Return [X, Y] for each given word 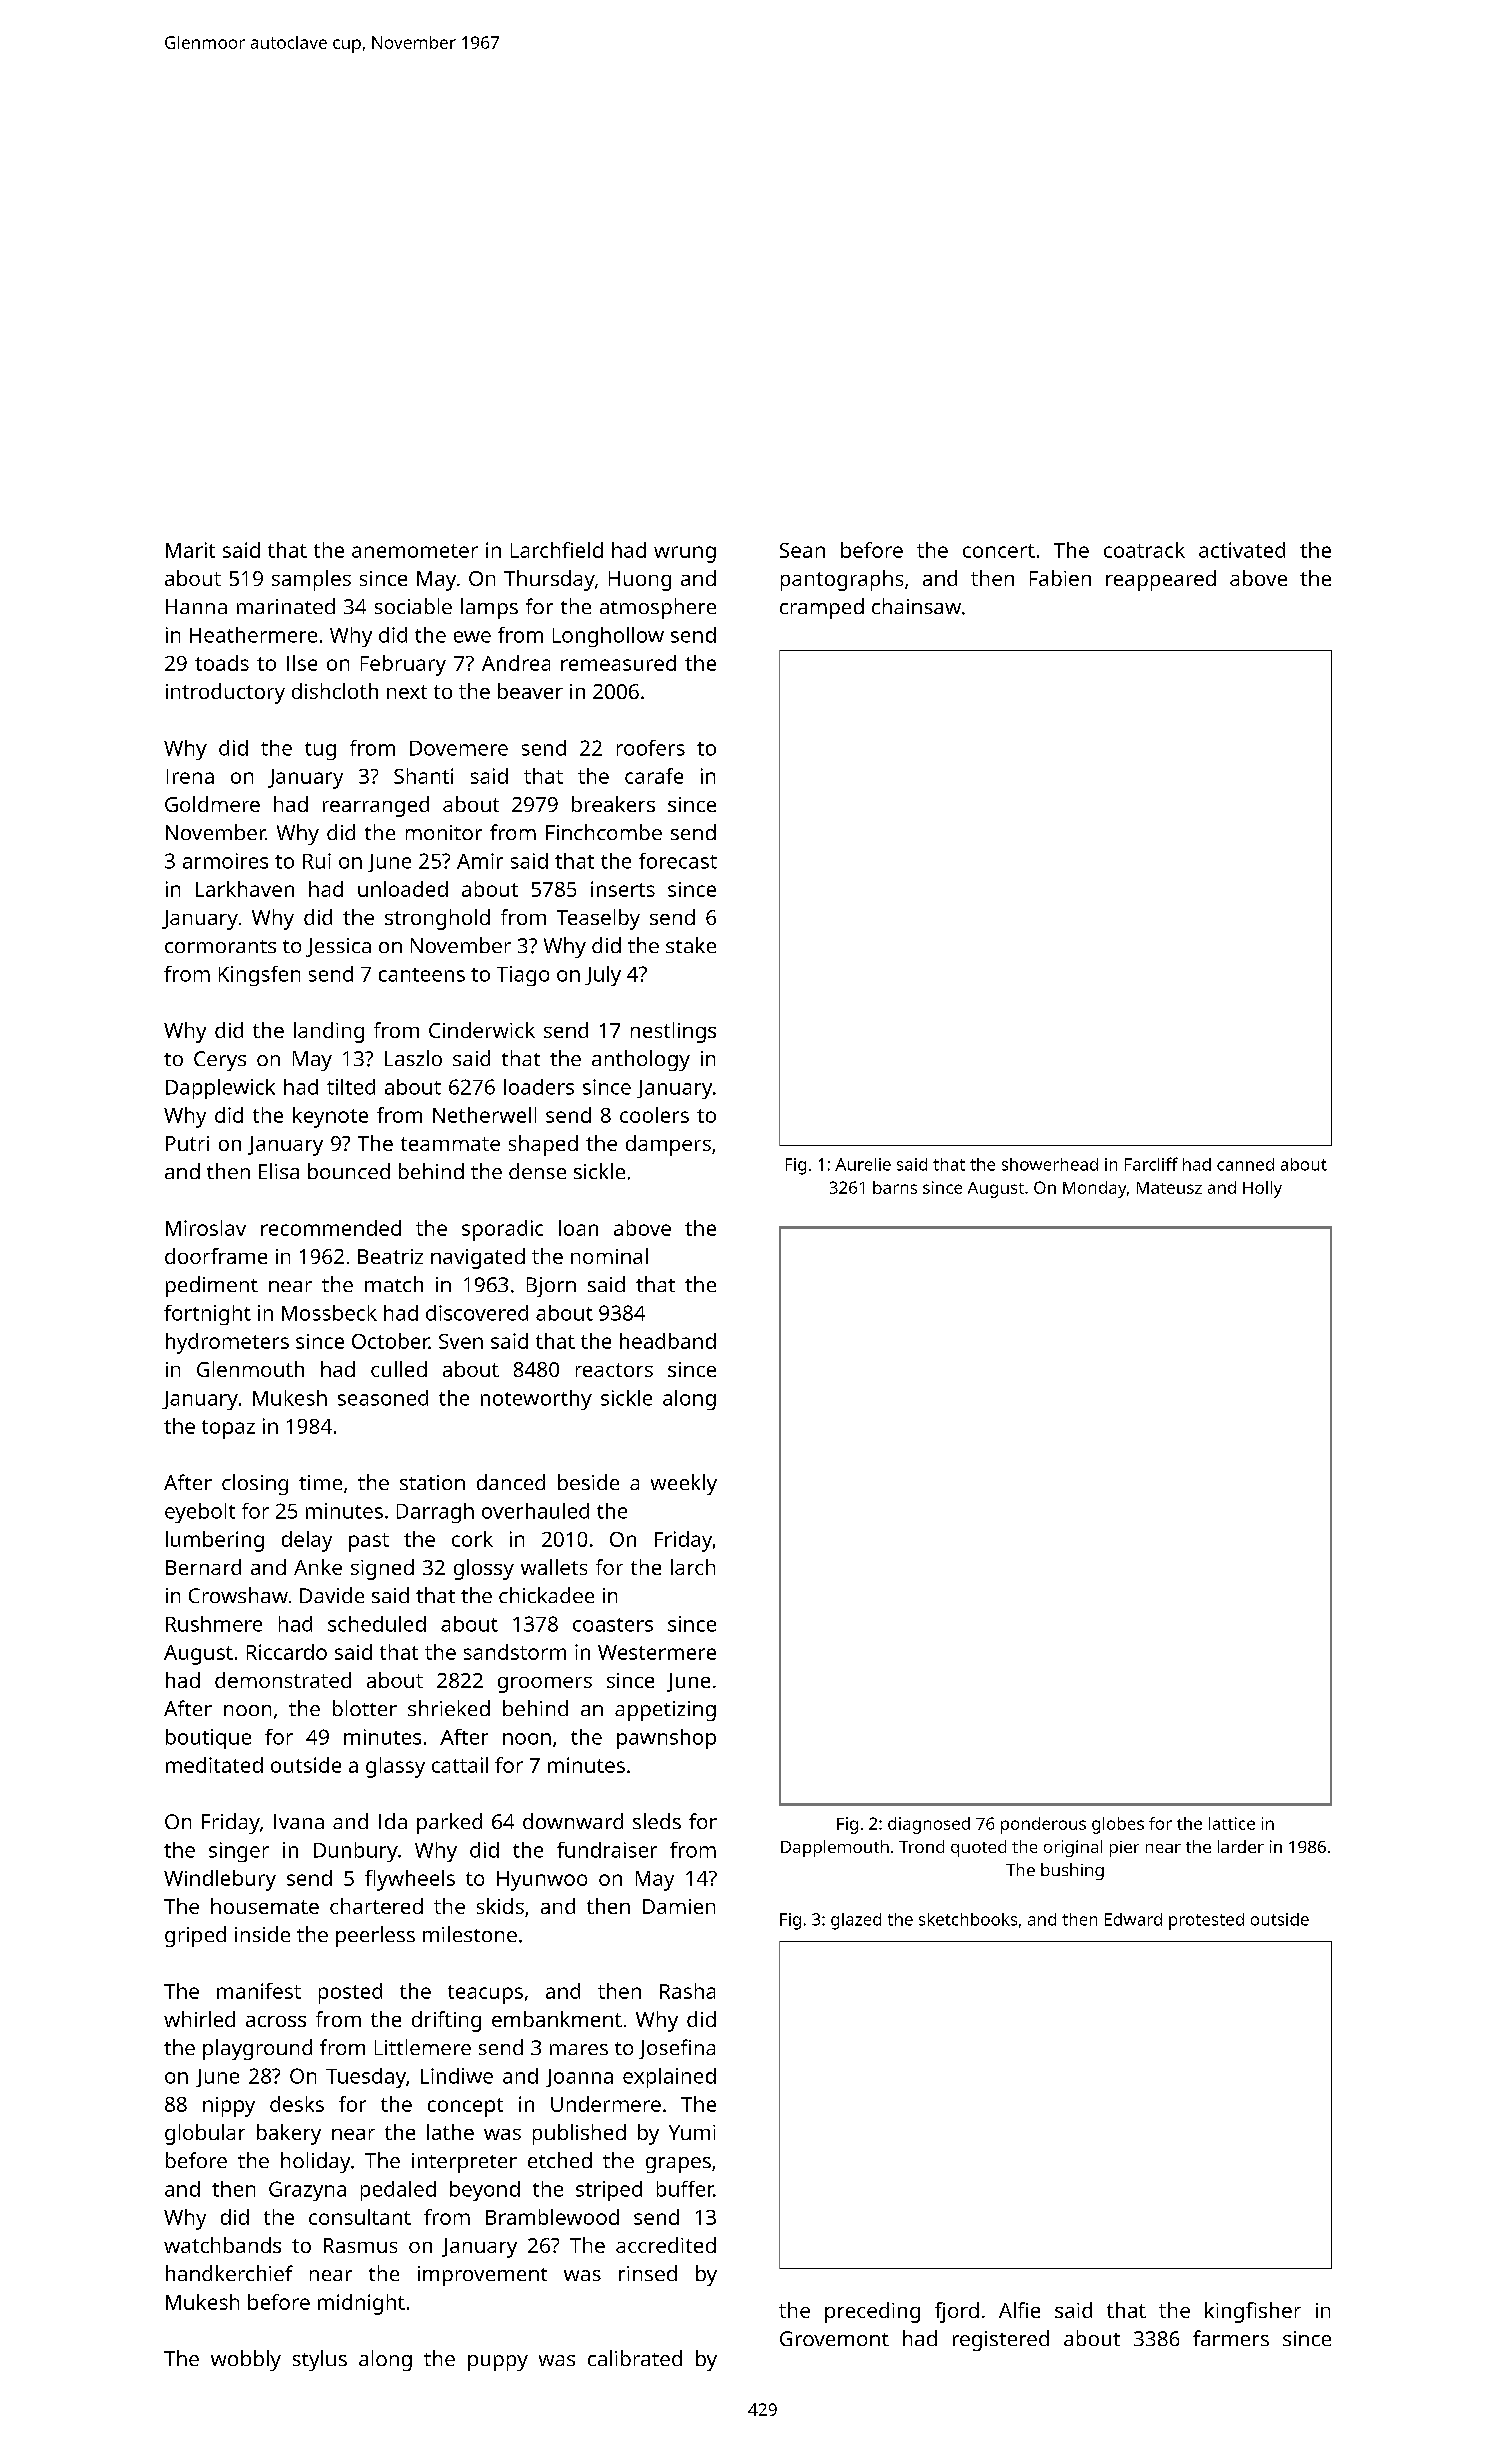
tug [320, 751]
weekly [684, 1484]
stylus [320, 2360]
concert [999, 551]
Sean [802, 550]
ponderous [1043, 1825]
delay [307, 1541]
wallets [554, 1567]
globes [1118, 1825]
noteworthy [536, 1400]
